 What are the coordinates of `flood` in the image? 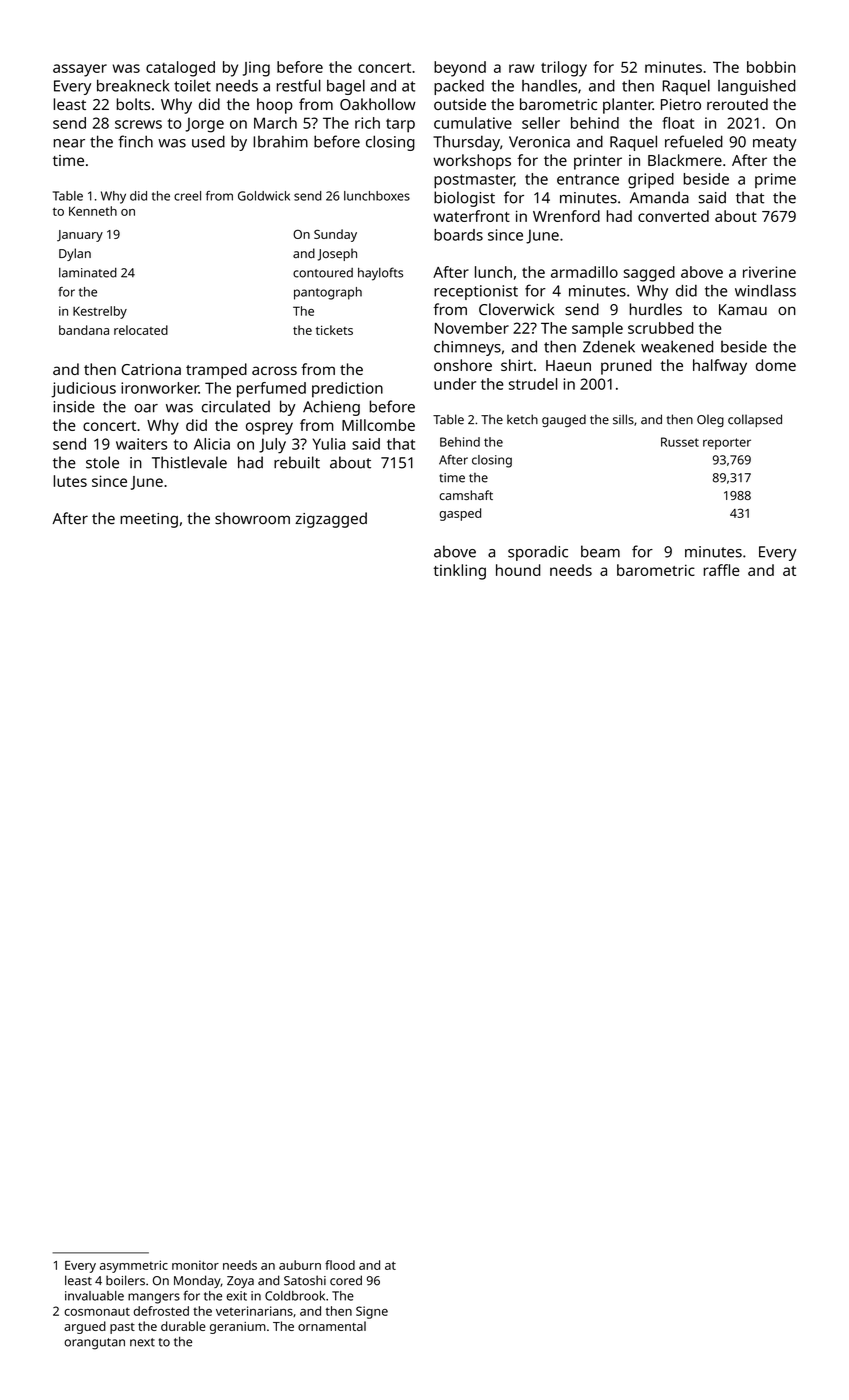 It's located at (340, 1265).
